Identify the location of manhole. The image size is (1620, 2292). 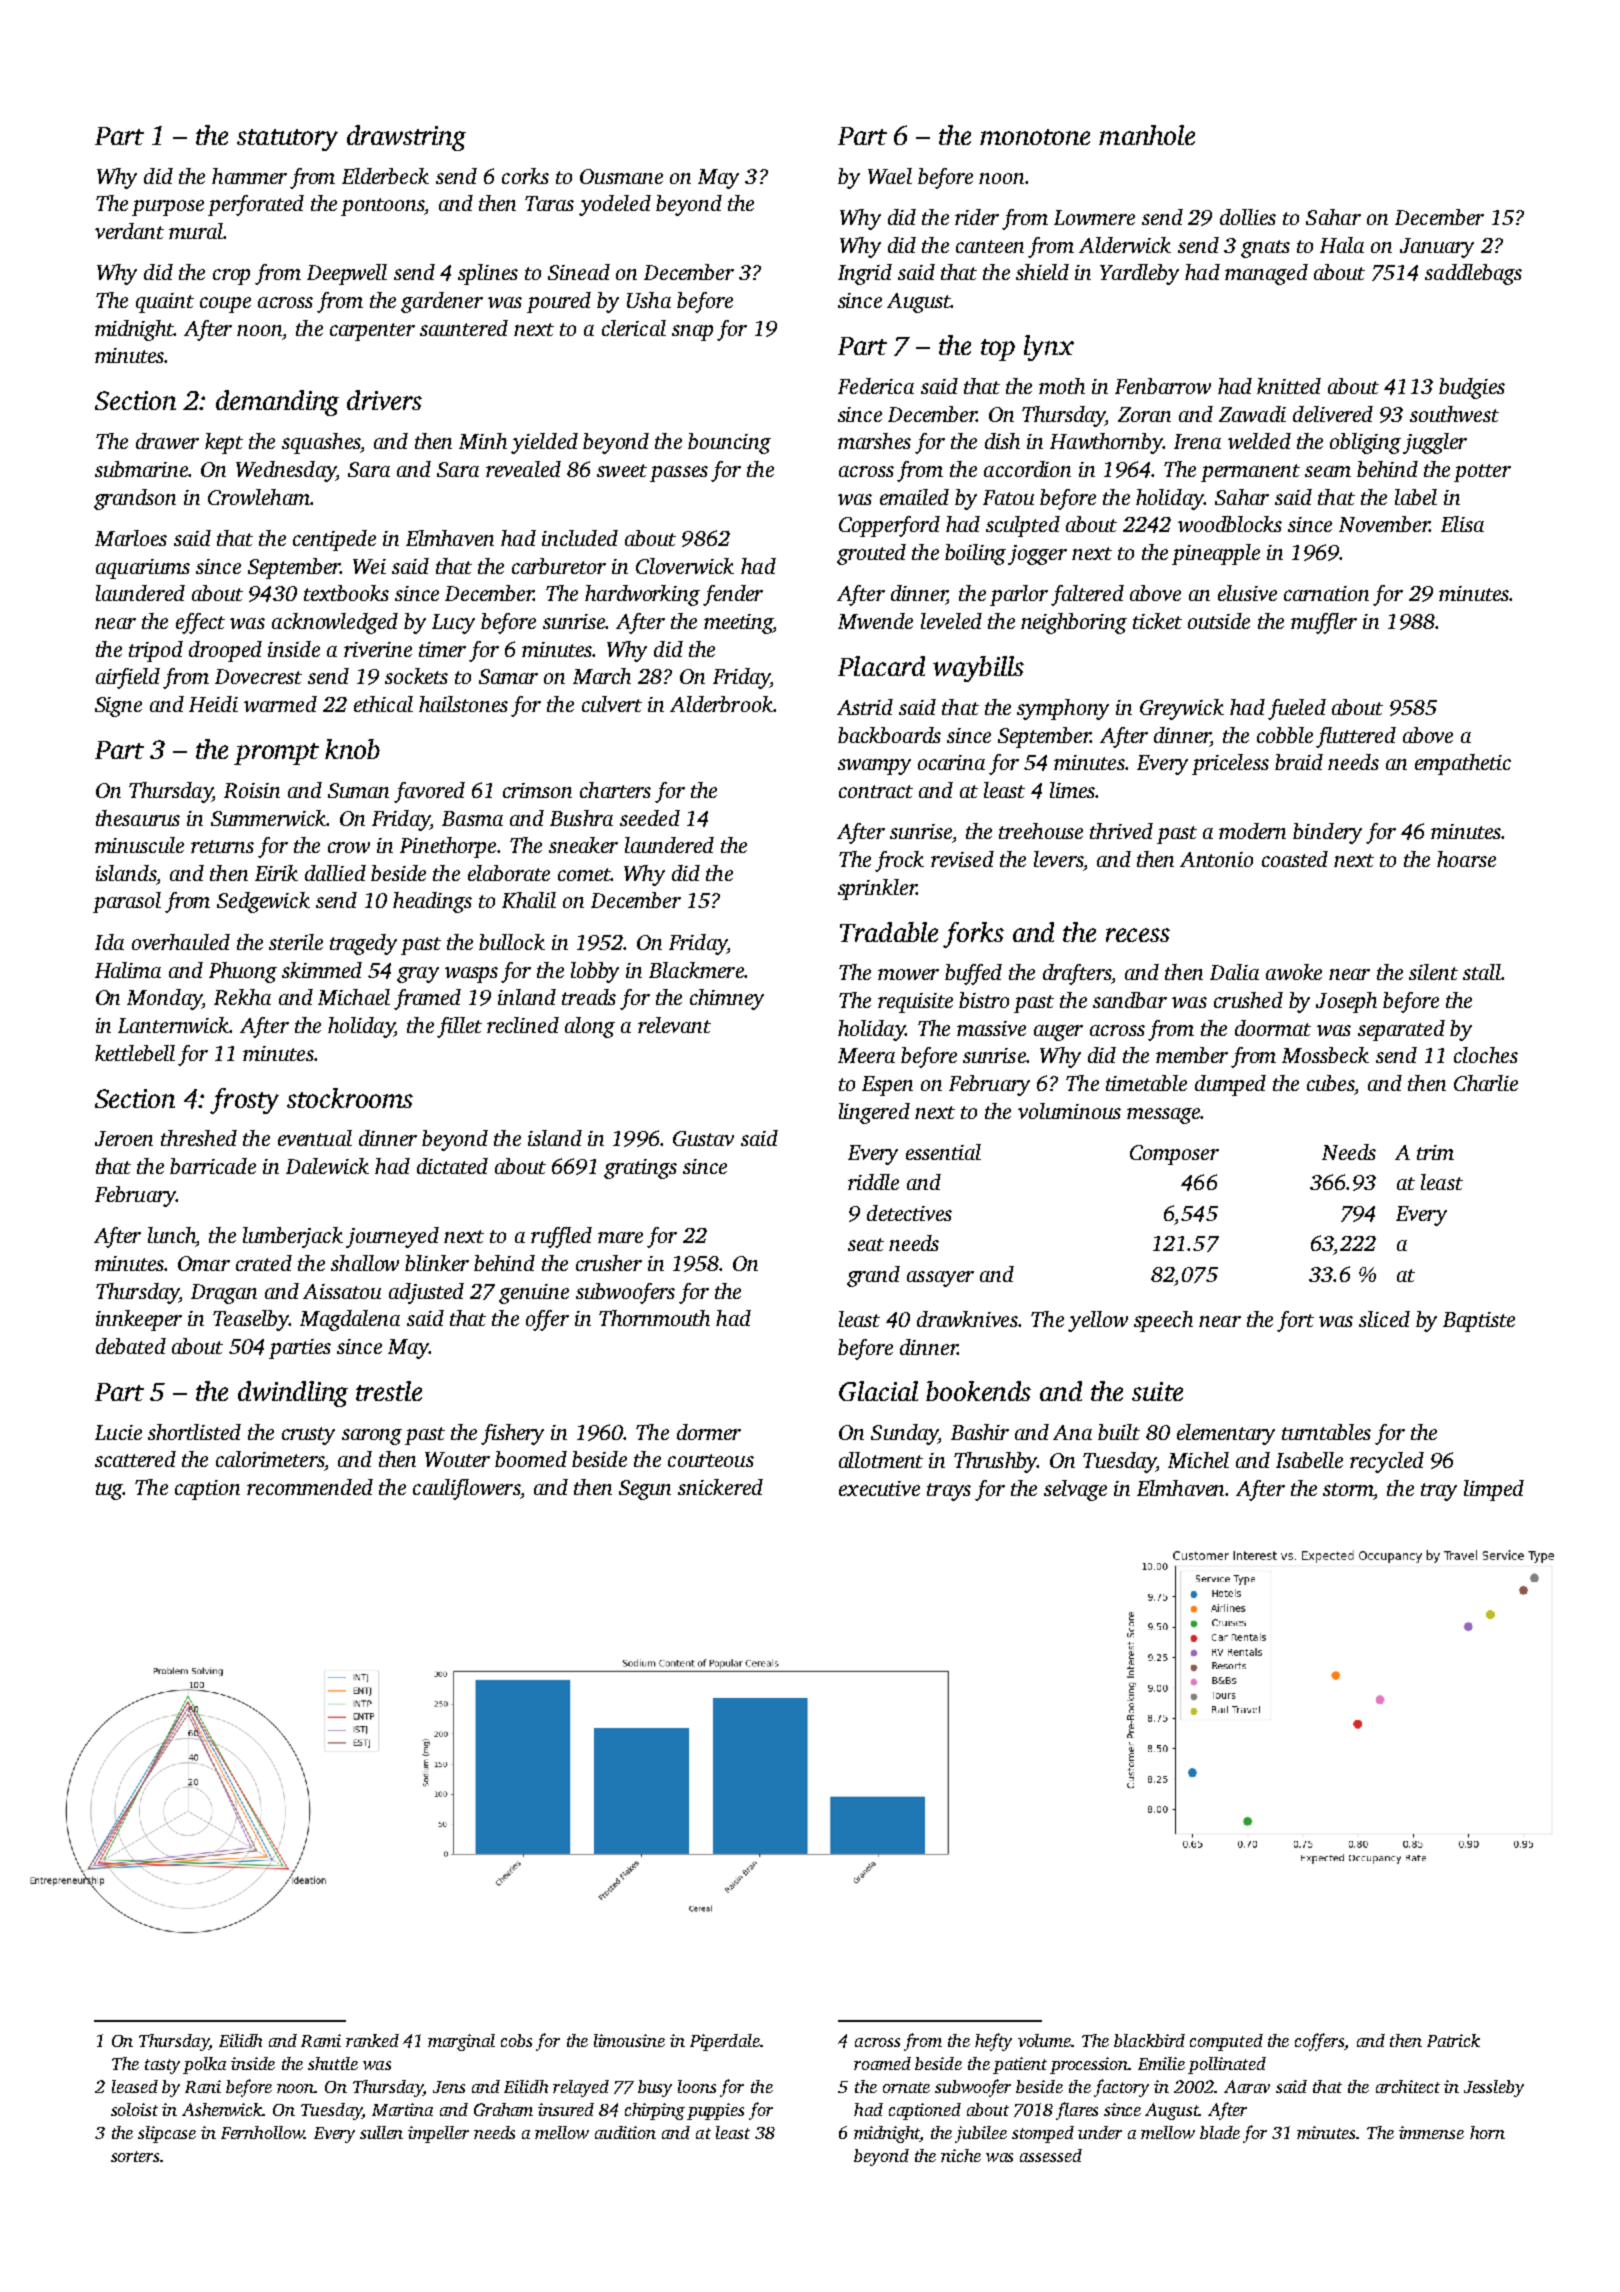
(1147, 135).
